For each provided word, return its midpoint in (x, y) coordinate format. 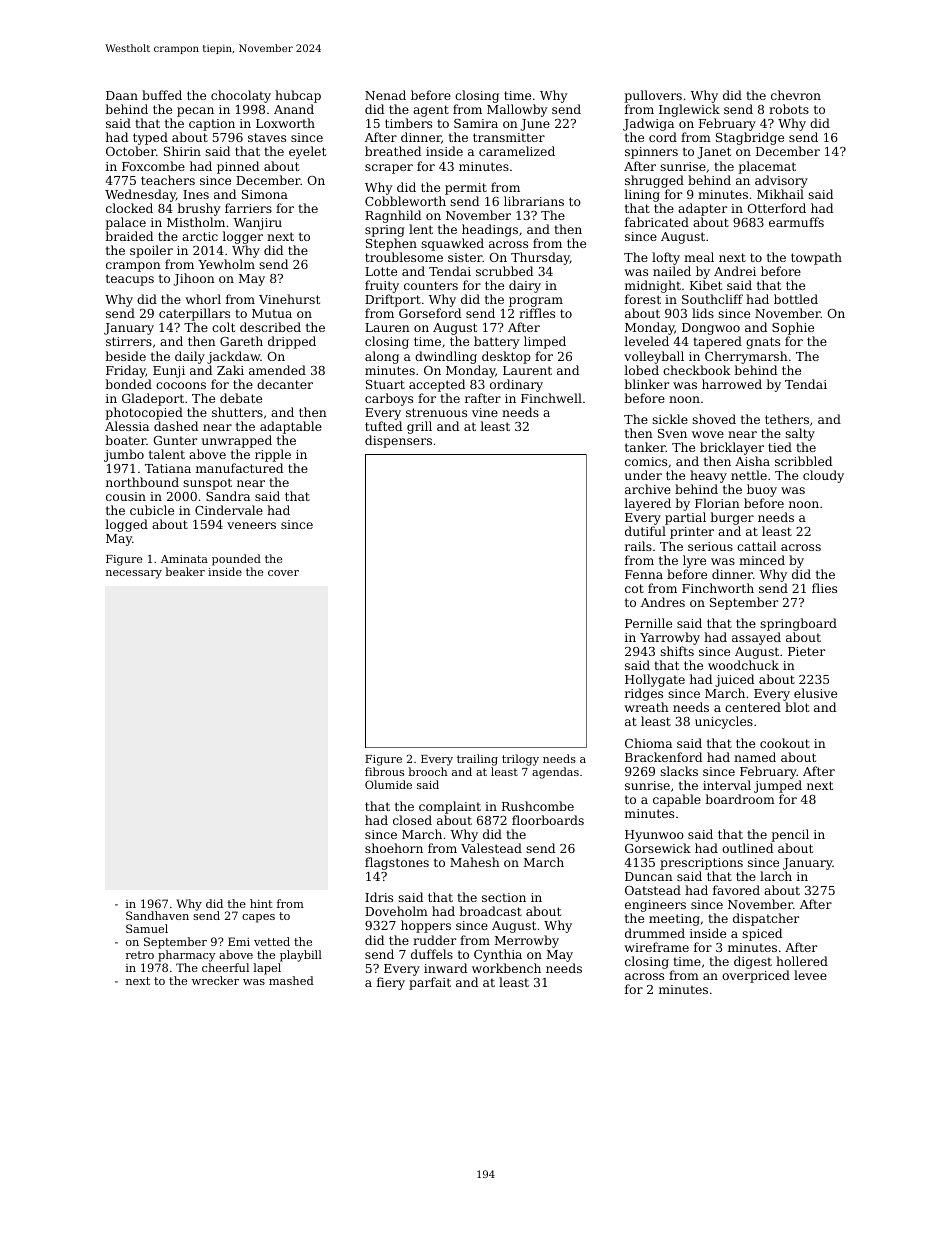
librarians (534, 201)
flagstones (397, 863)
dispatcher (766, 919)
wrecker (215, 980)
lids (703, 313)
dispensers (398, 441)
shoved (714, 419)
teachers (168, 180)
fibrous (384, 771)
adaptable (291, 427)
